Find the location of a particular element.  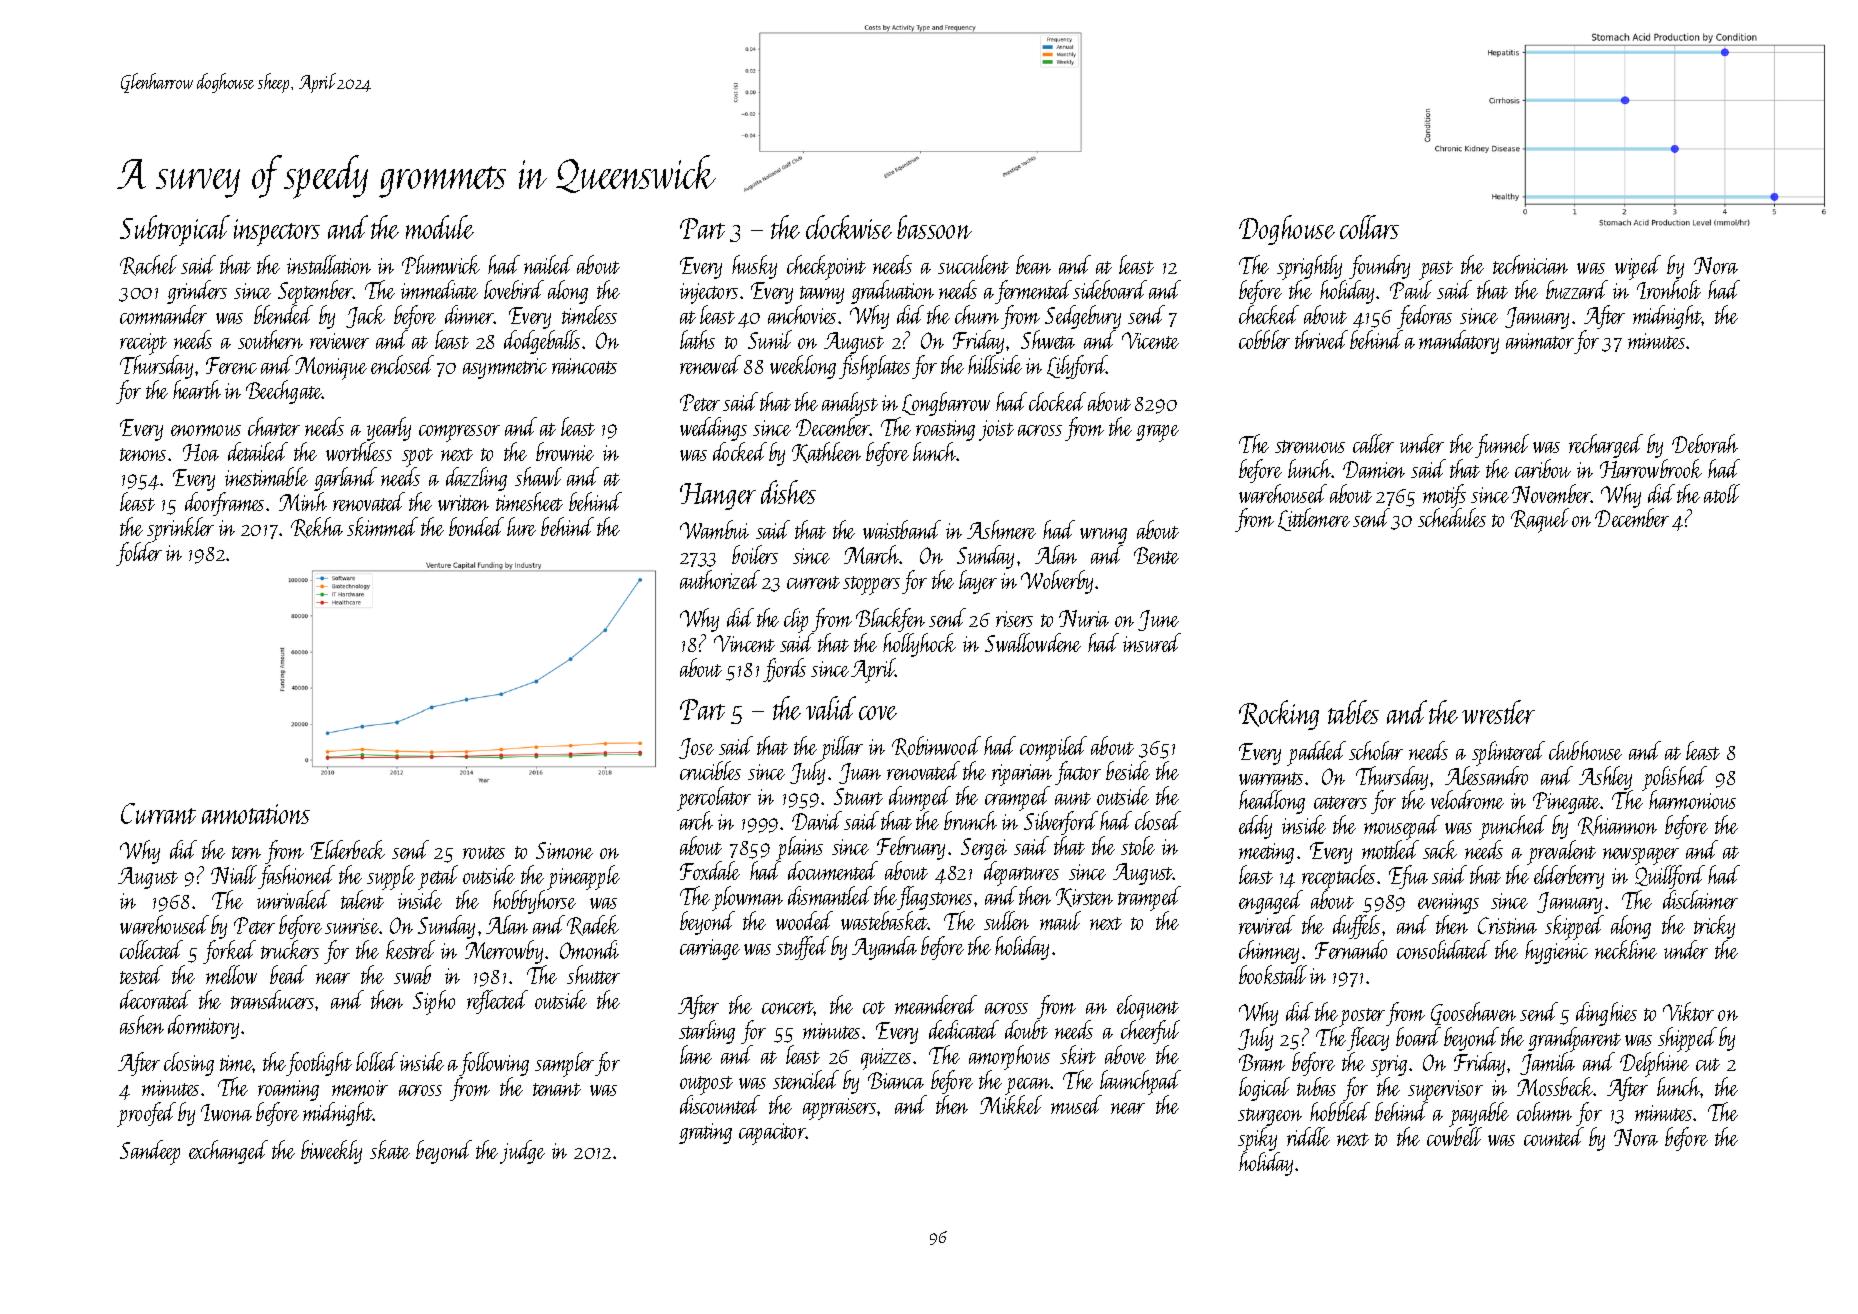

Sandeep is located at coordinates (150, 1152).
